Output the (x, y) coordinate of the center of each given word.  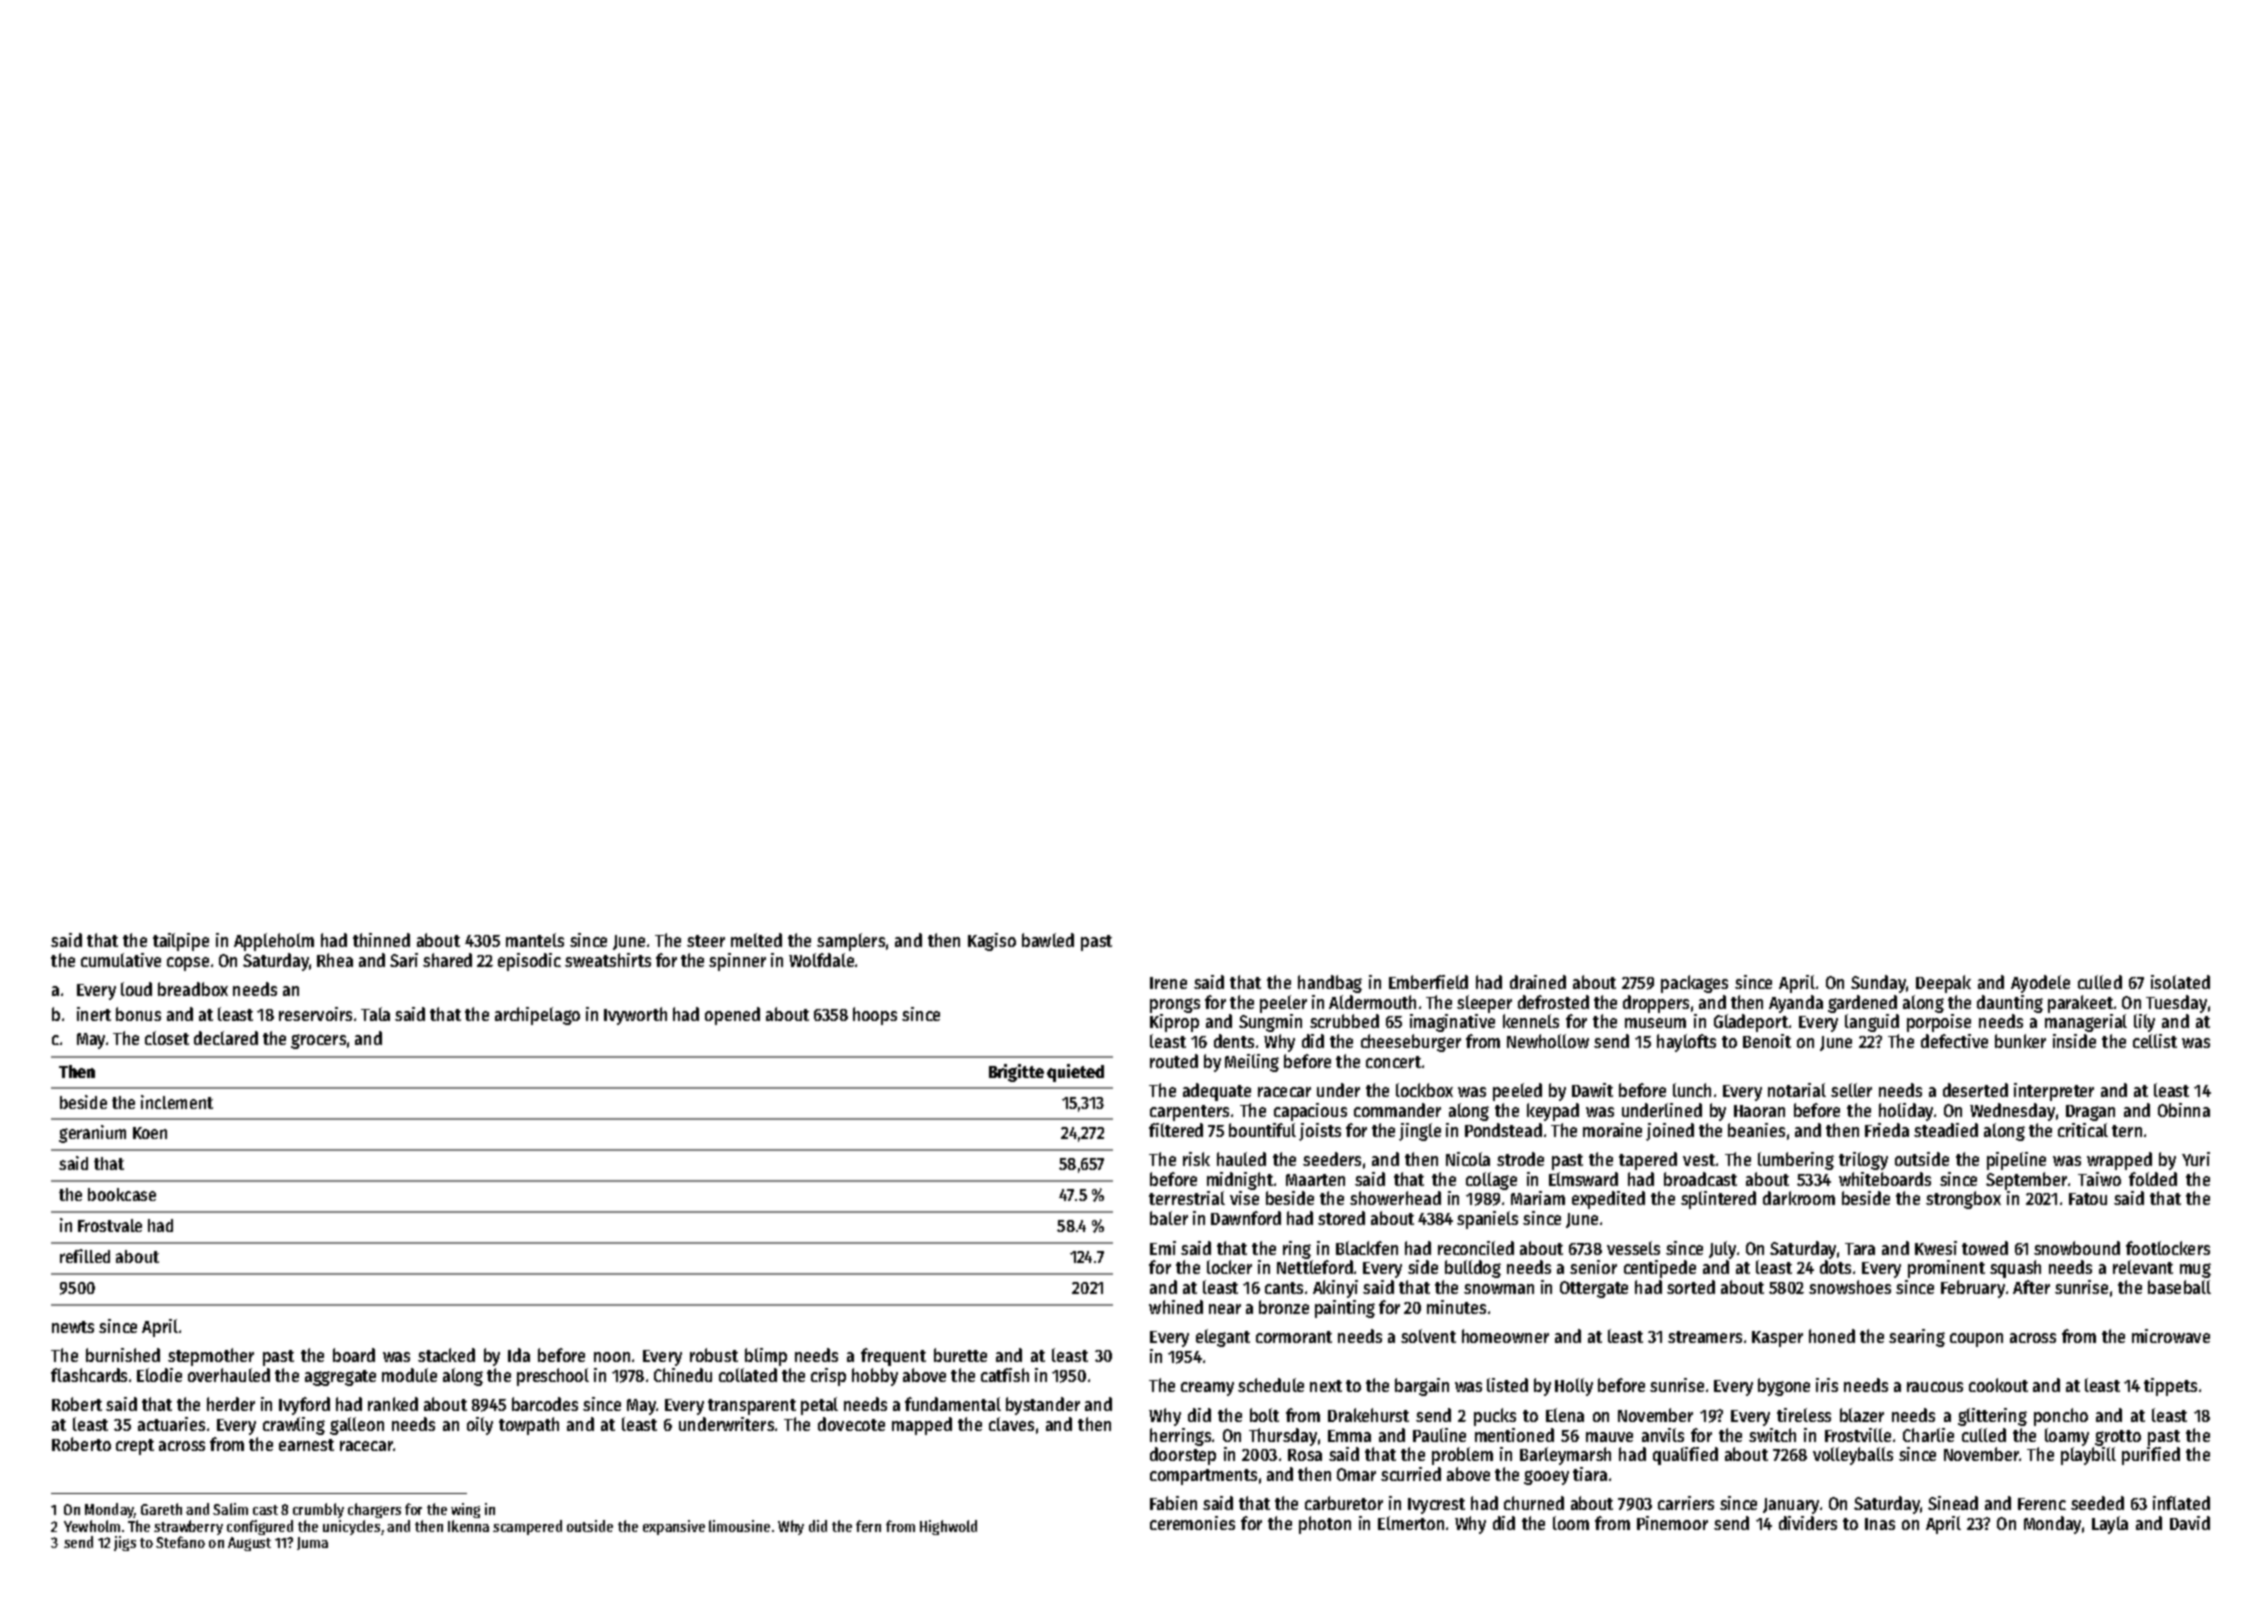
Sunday (1878, 984)
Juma (312, 1543)
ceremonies (1192, 1523)
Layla (2110, 1525)
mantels (535, 940)
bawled (1048, 940)
